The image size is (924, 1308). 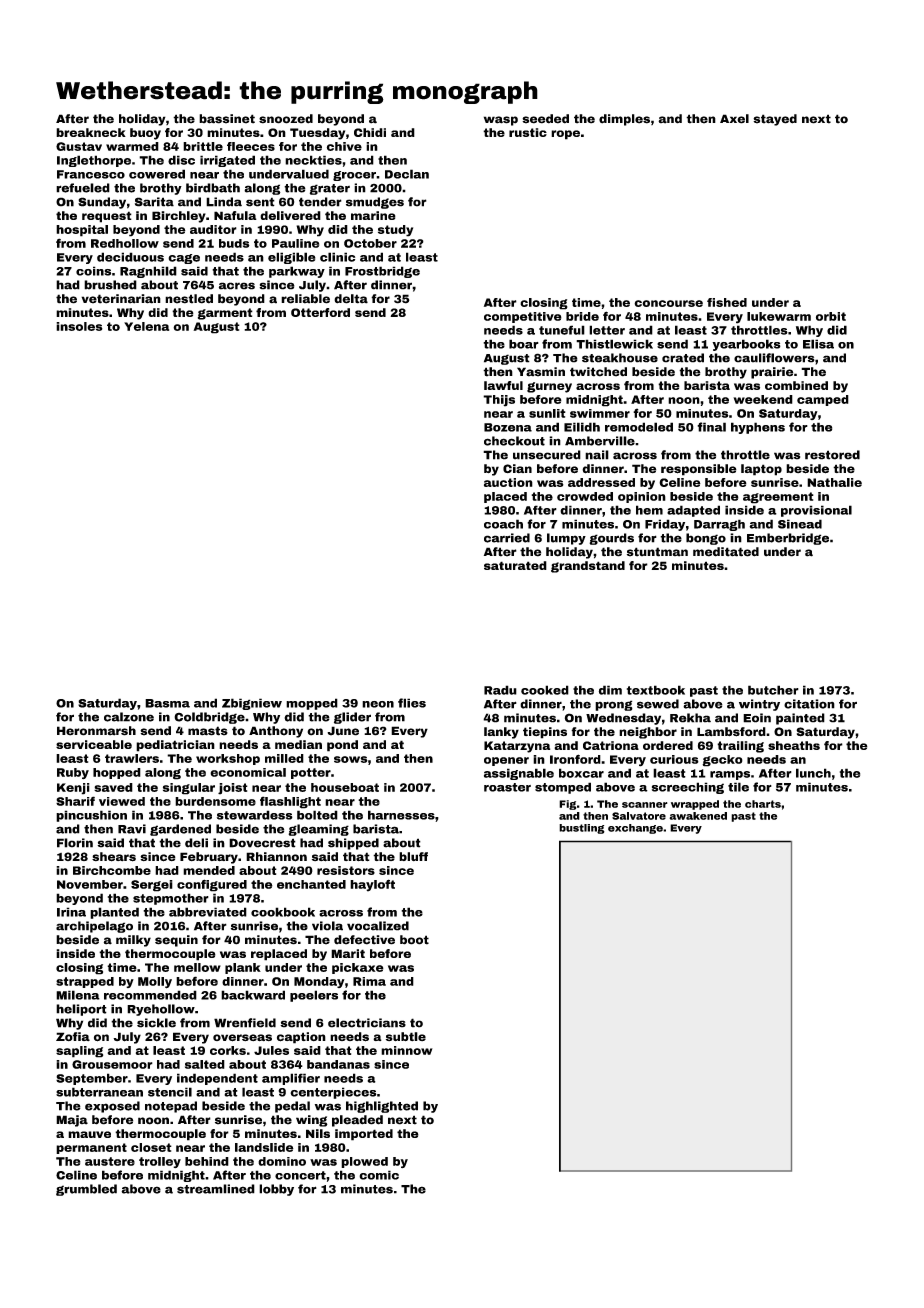 What do you see at coordinates (160, 1162) in the screenshot?
I see `trolley` at bounding box center [160, 1162].
